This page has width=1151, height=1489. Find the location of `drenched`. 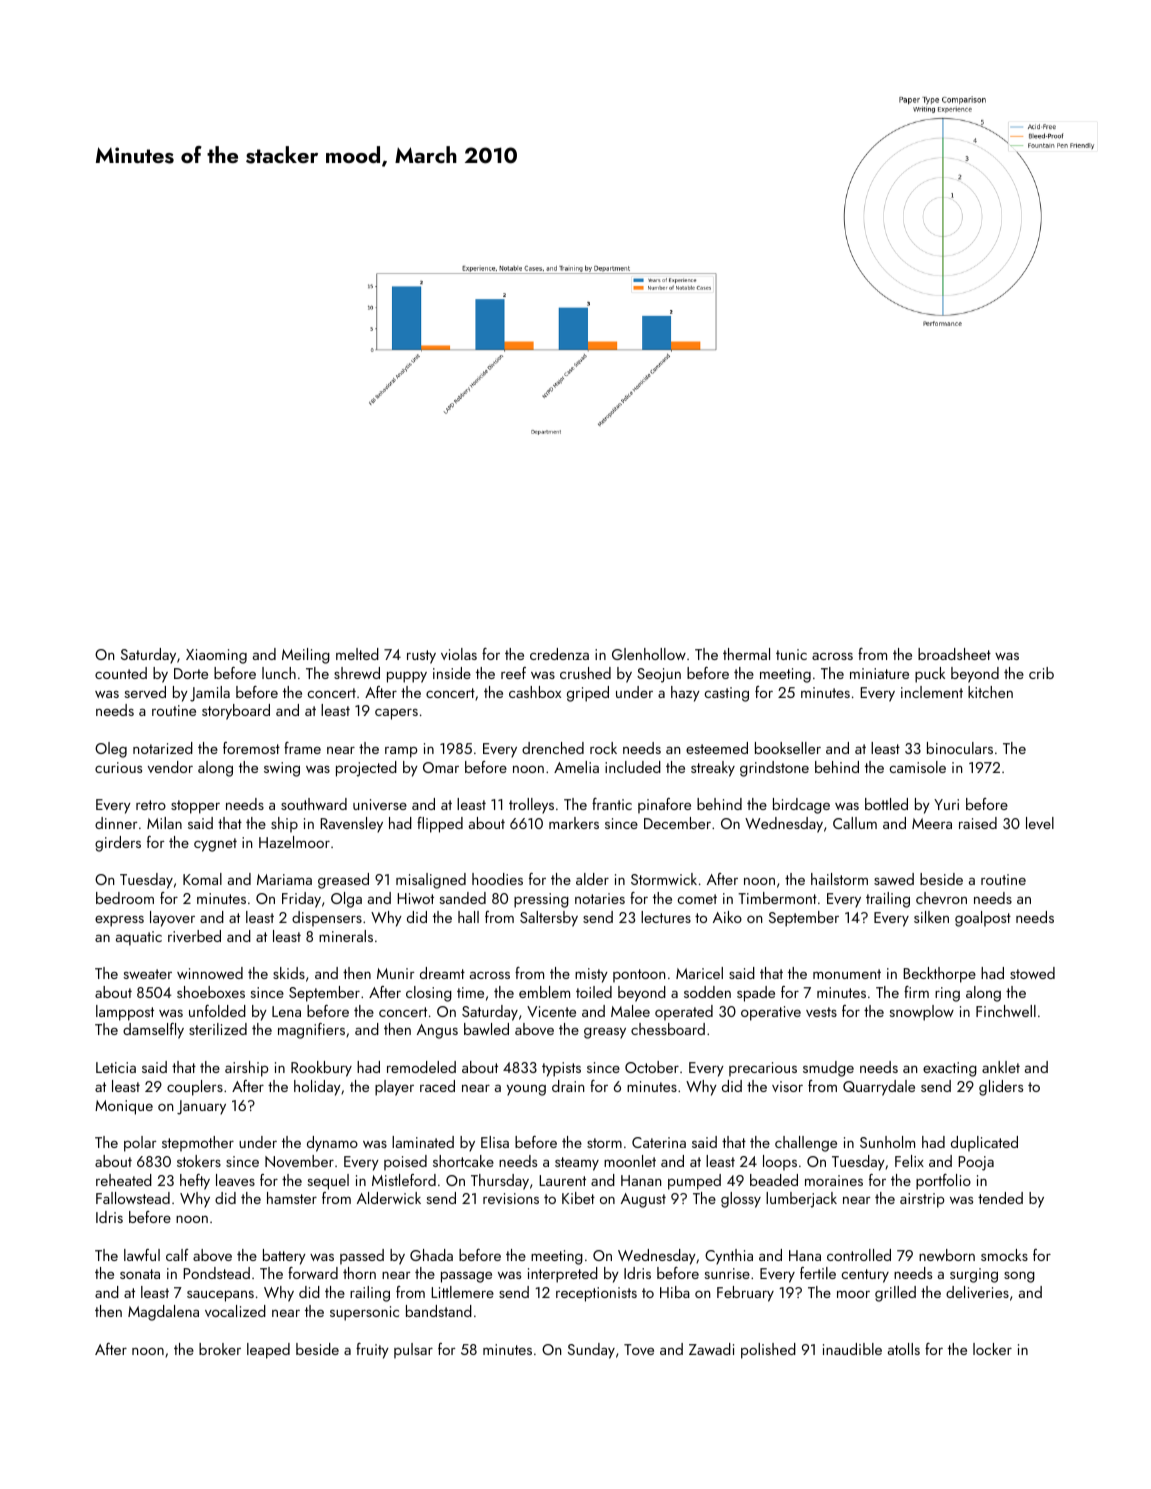

drenched is located at coordinates (553, 748).
